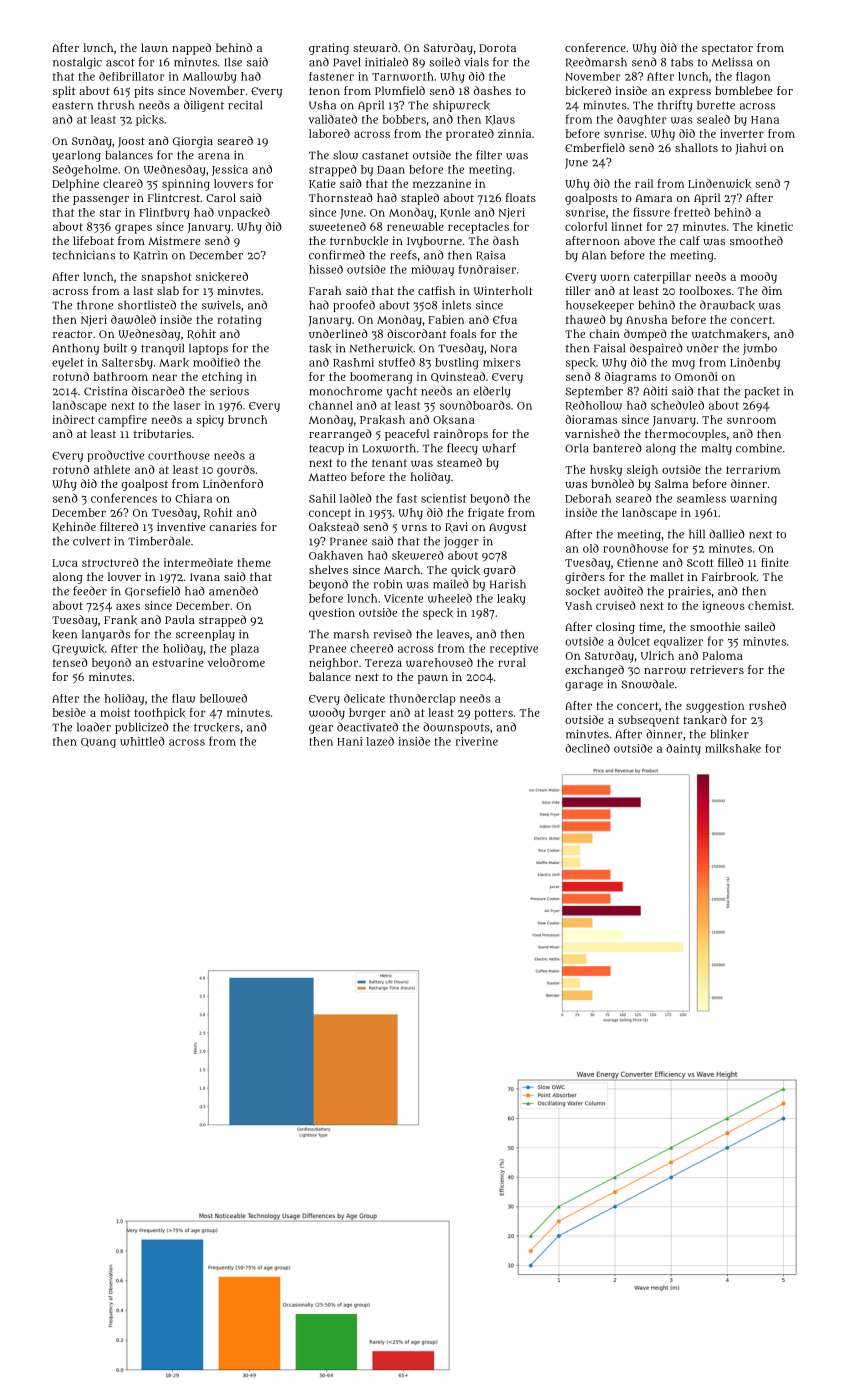 This screenshot has width=849, height=1400. Describe the element at coordinates (127, 363) in the screenshot. I see `Saltersby` at that location.
